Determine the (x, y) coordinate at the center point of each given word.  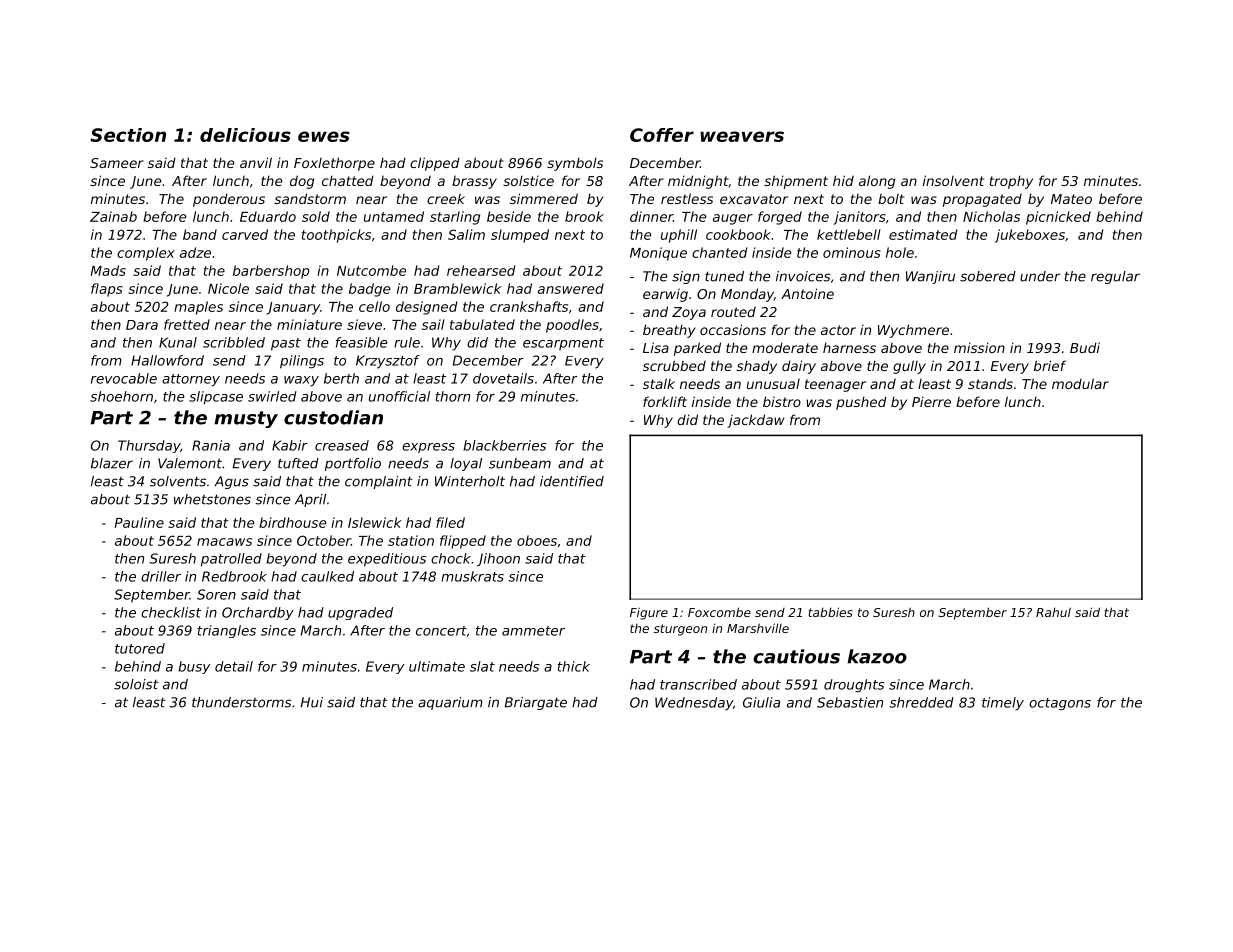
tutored (140, 648)
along (877, 182)
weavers (742, 136)
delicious (245, 135)
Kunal (178, 342)
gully (909, 367)
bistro (782, 401)
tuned (724, 276)
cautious (796, 656)
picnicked (1058, 218)
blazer (112, 463)
